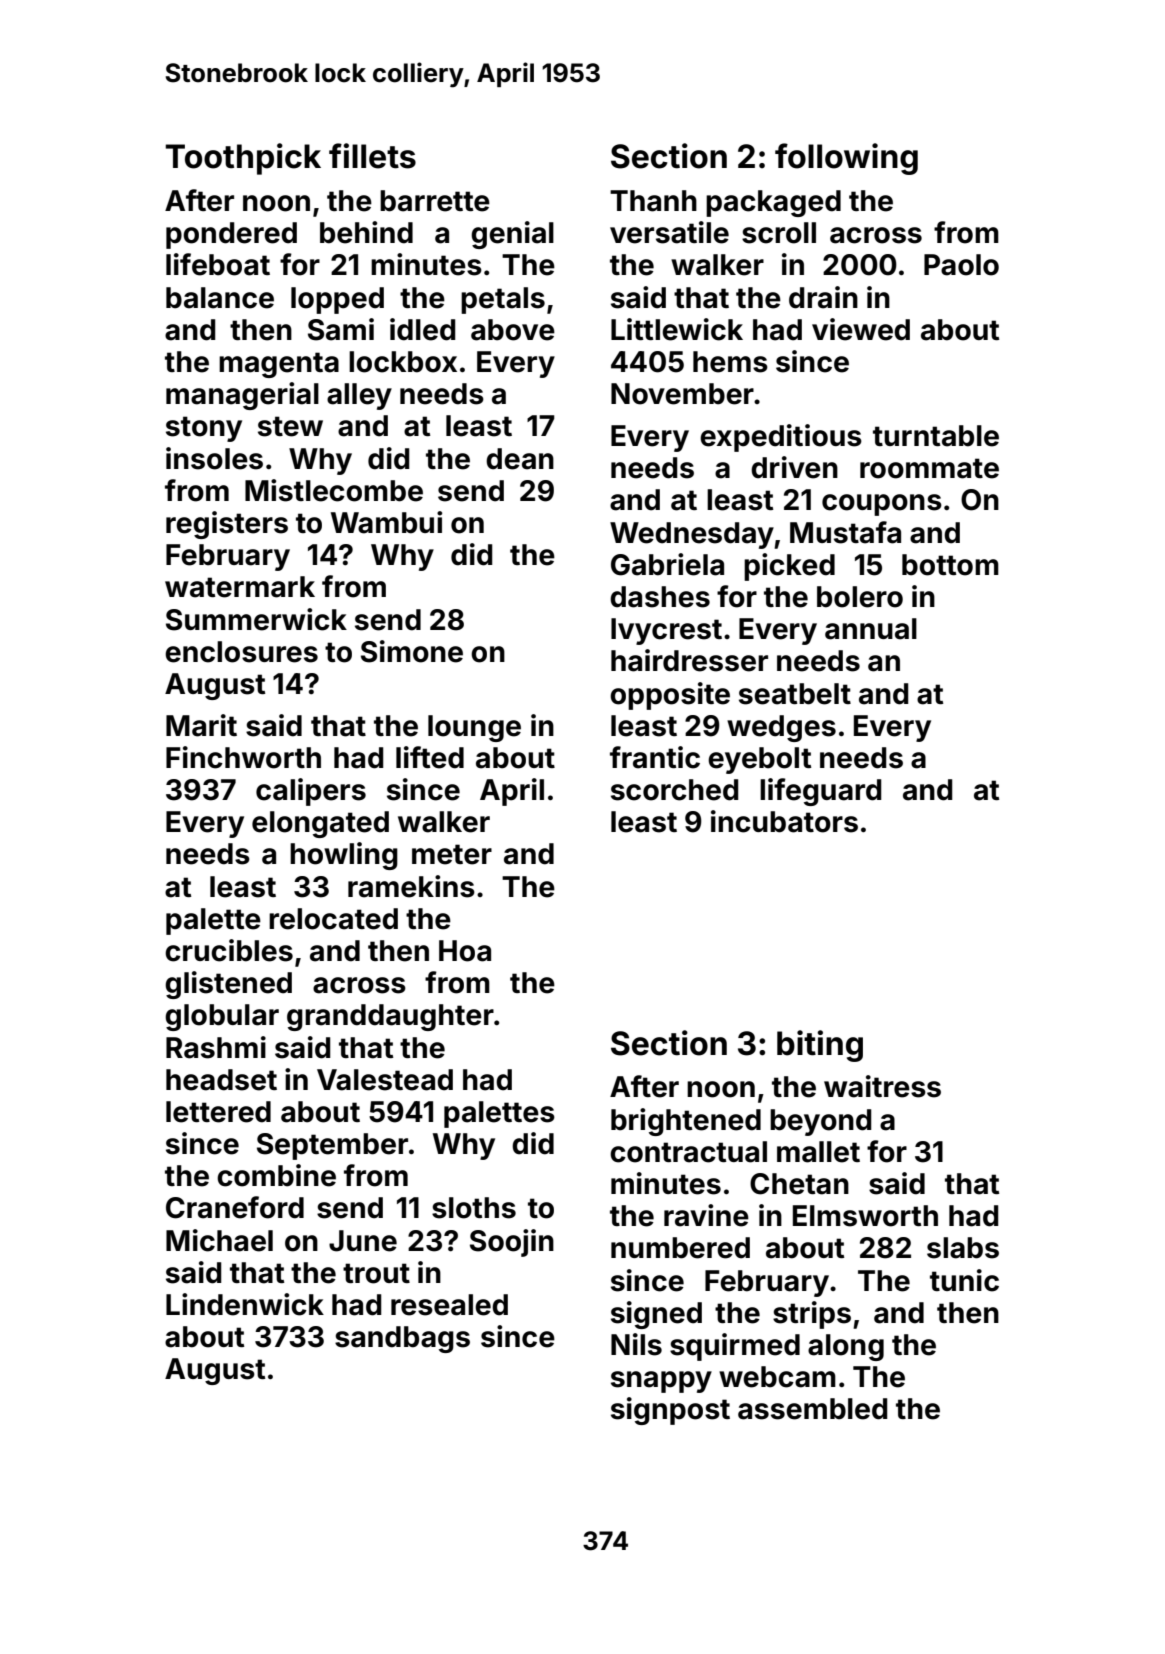 The height and width of the screenshot is (1654, 1165). I want to click on packaged, so click(773, 203).
